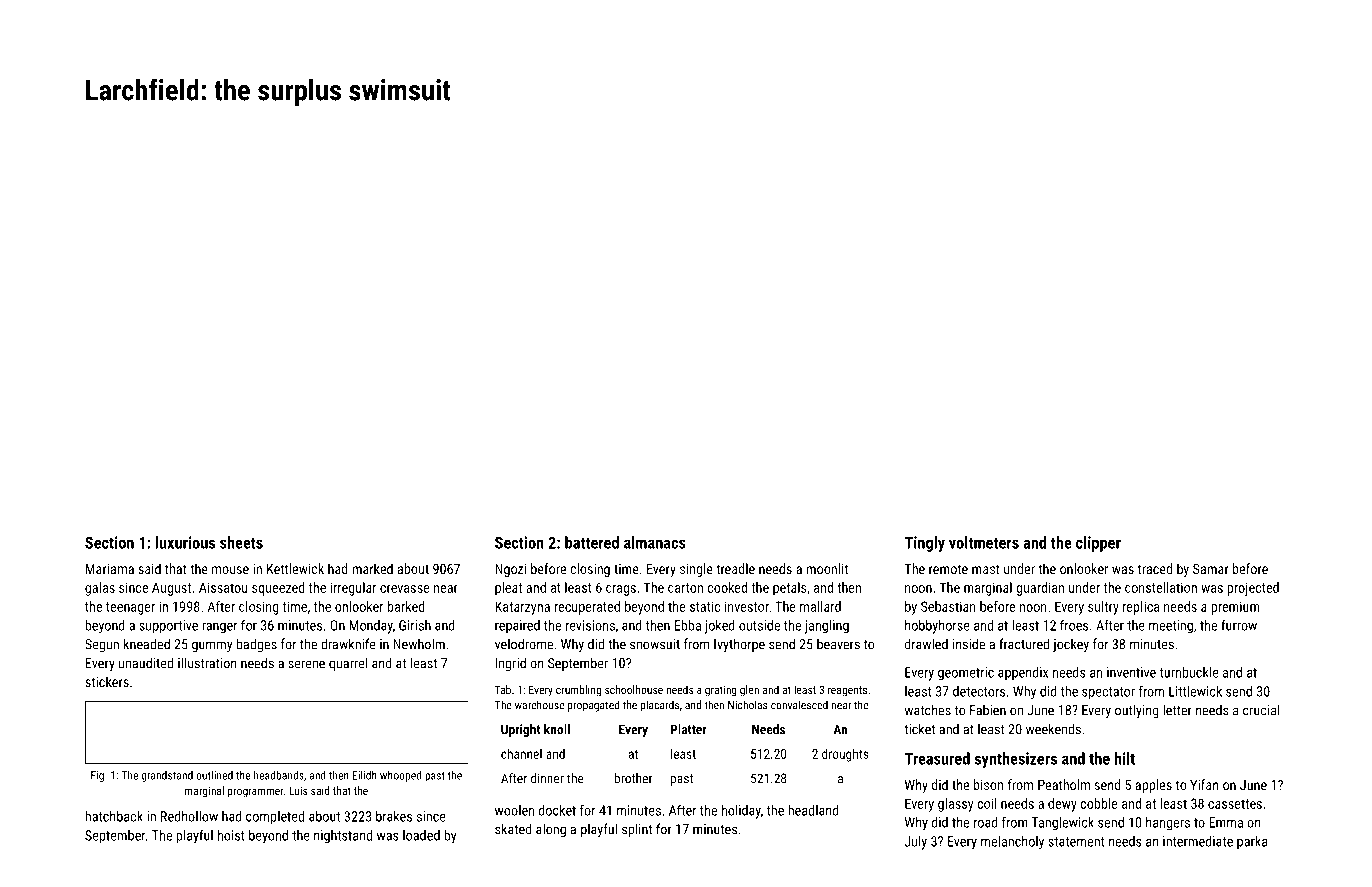 Image resolution: width=1372 pixels, height=887 pixels. What do you see at coordinates (655, 542) in the screenshot?
I see `almanacs` at bounding box center [655, 542].
